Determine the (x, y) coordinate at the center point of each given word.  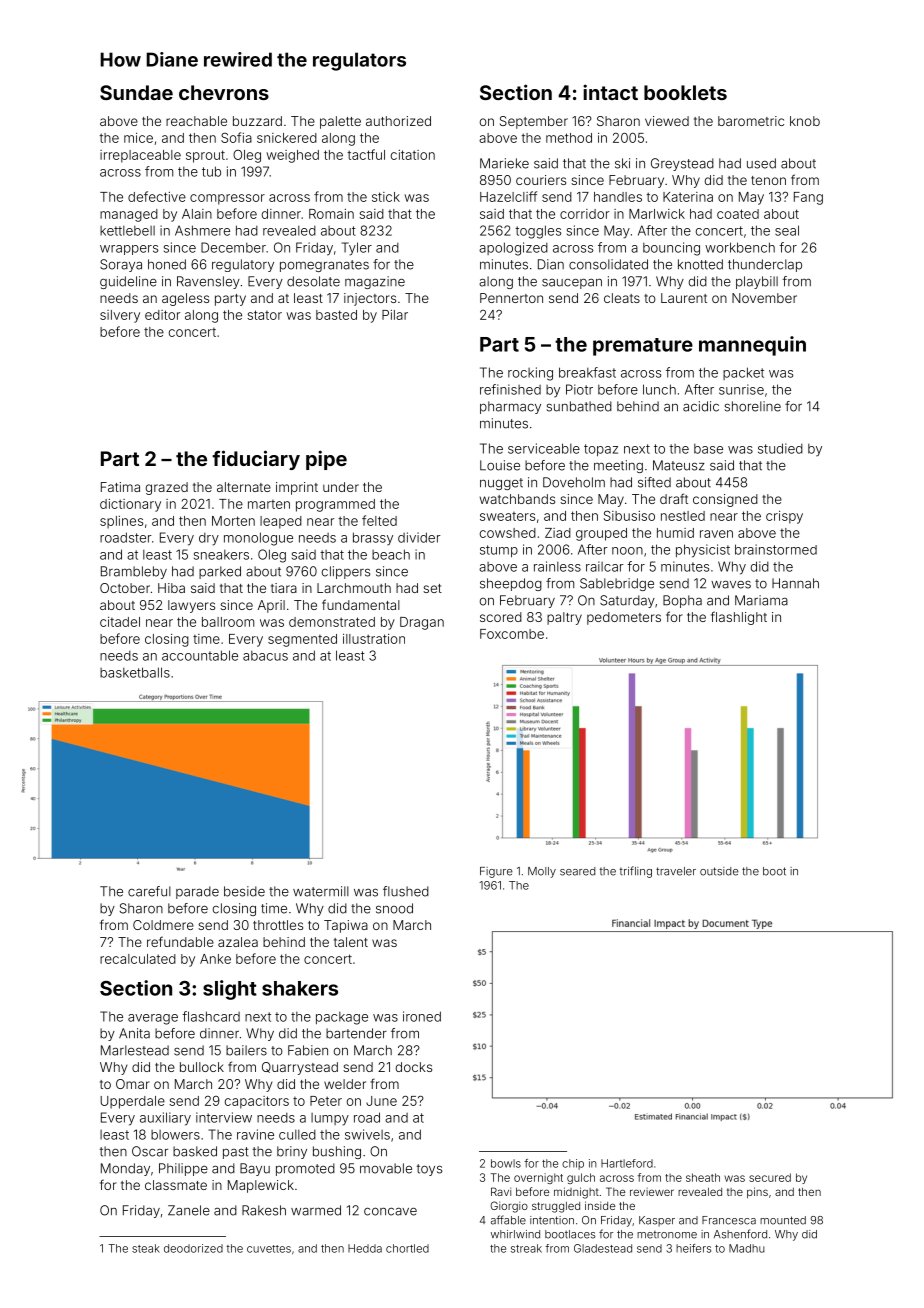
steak (146, 1248)
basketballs (135, 672)
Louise (500, 465)
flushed (406, 891)
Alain (197, 214)
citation (413, 155)
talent (351, 942)
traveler (676, 871)
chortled (407, 1248)
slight (230, 990)
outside (719, 871)
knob (805, 121)
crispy (784, 517)
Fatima (120, 487)
